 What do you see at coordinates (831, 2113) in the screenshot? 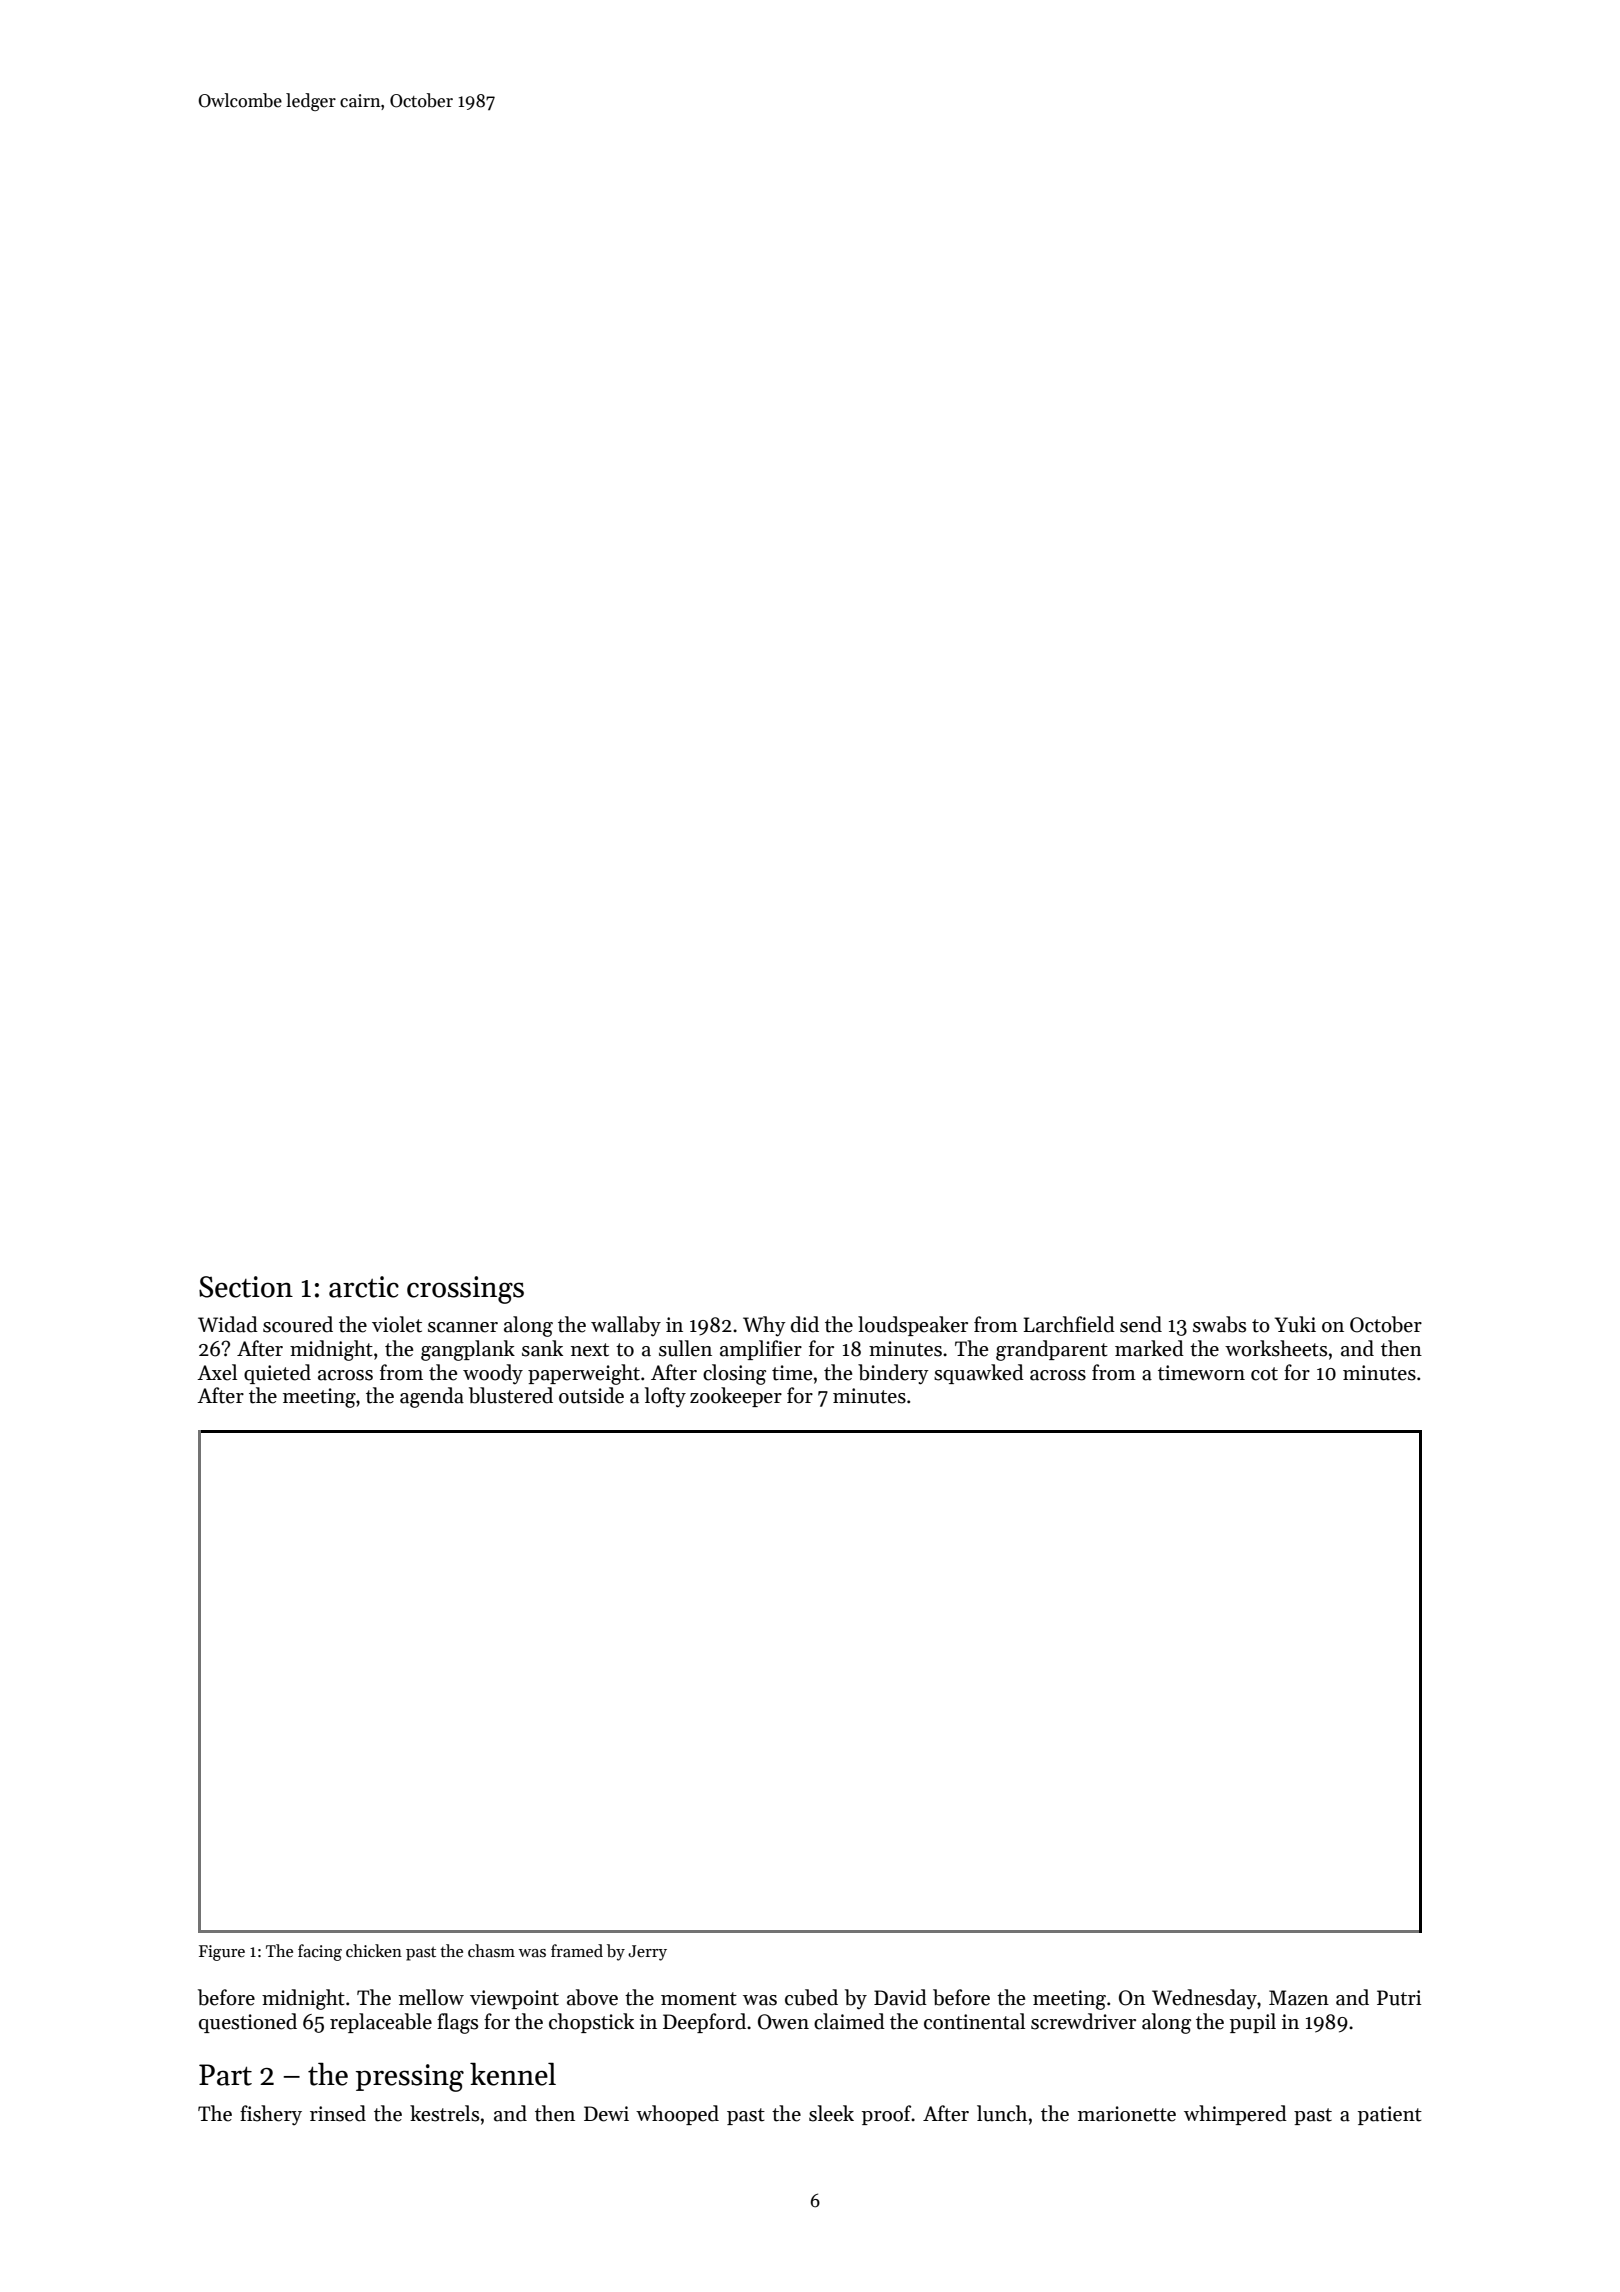
I see `sleek` at bounding box center [831, 2113].
